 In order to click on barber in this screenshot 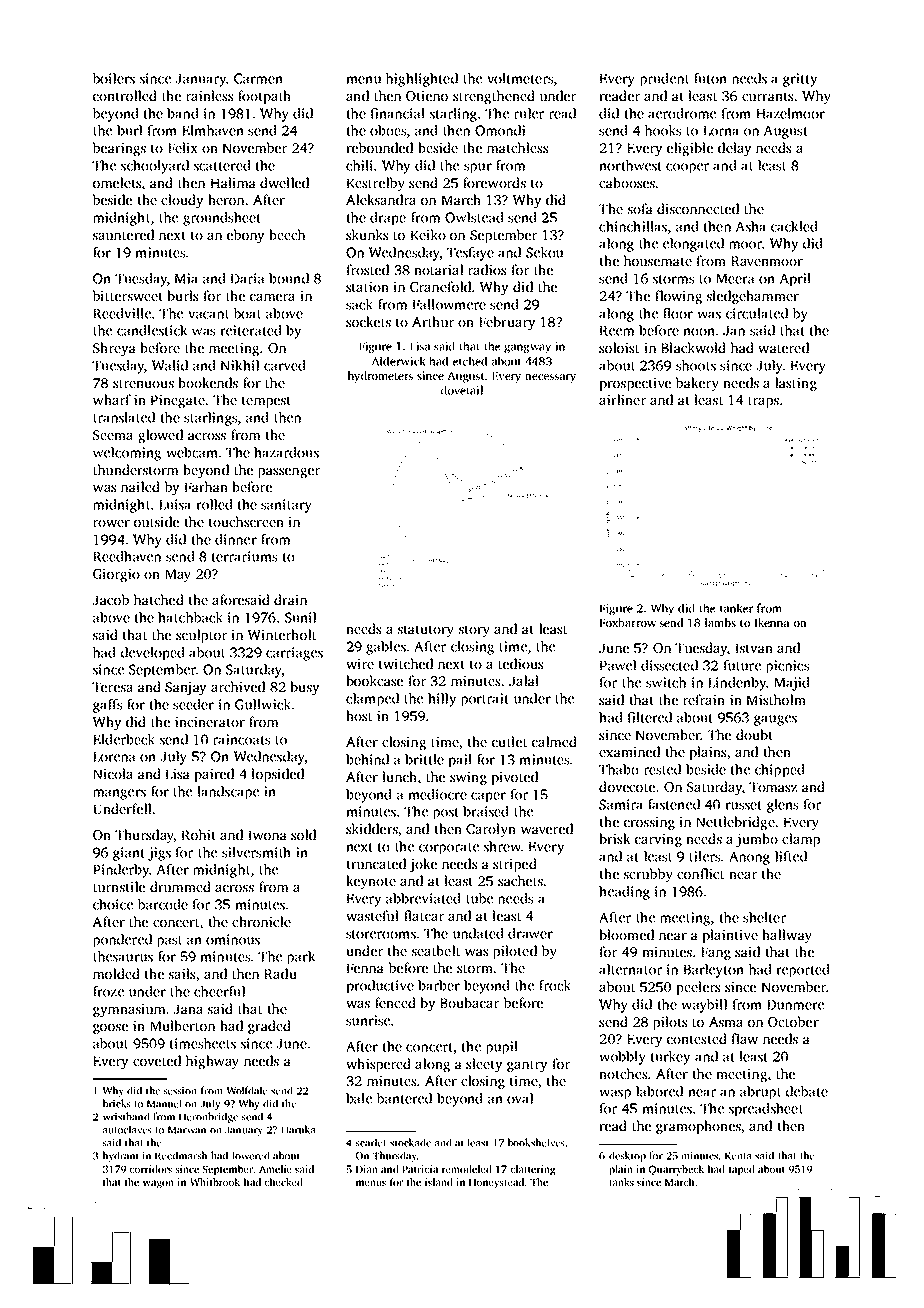, I will do `click(439, 985)`.
